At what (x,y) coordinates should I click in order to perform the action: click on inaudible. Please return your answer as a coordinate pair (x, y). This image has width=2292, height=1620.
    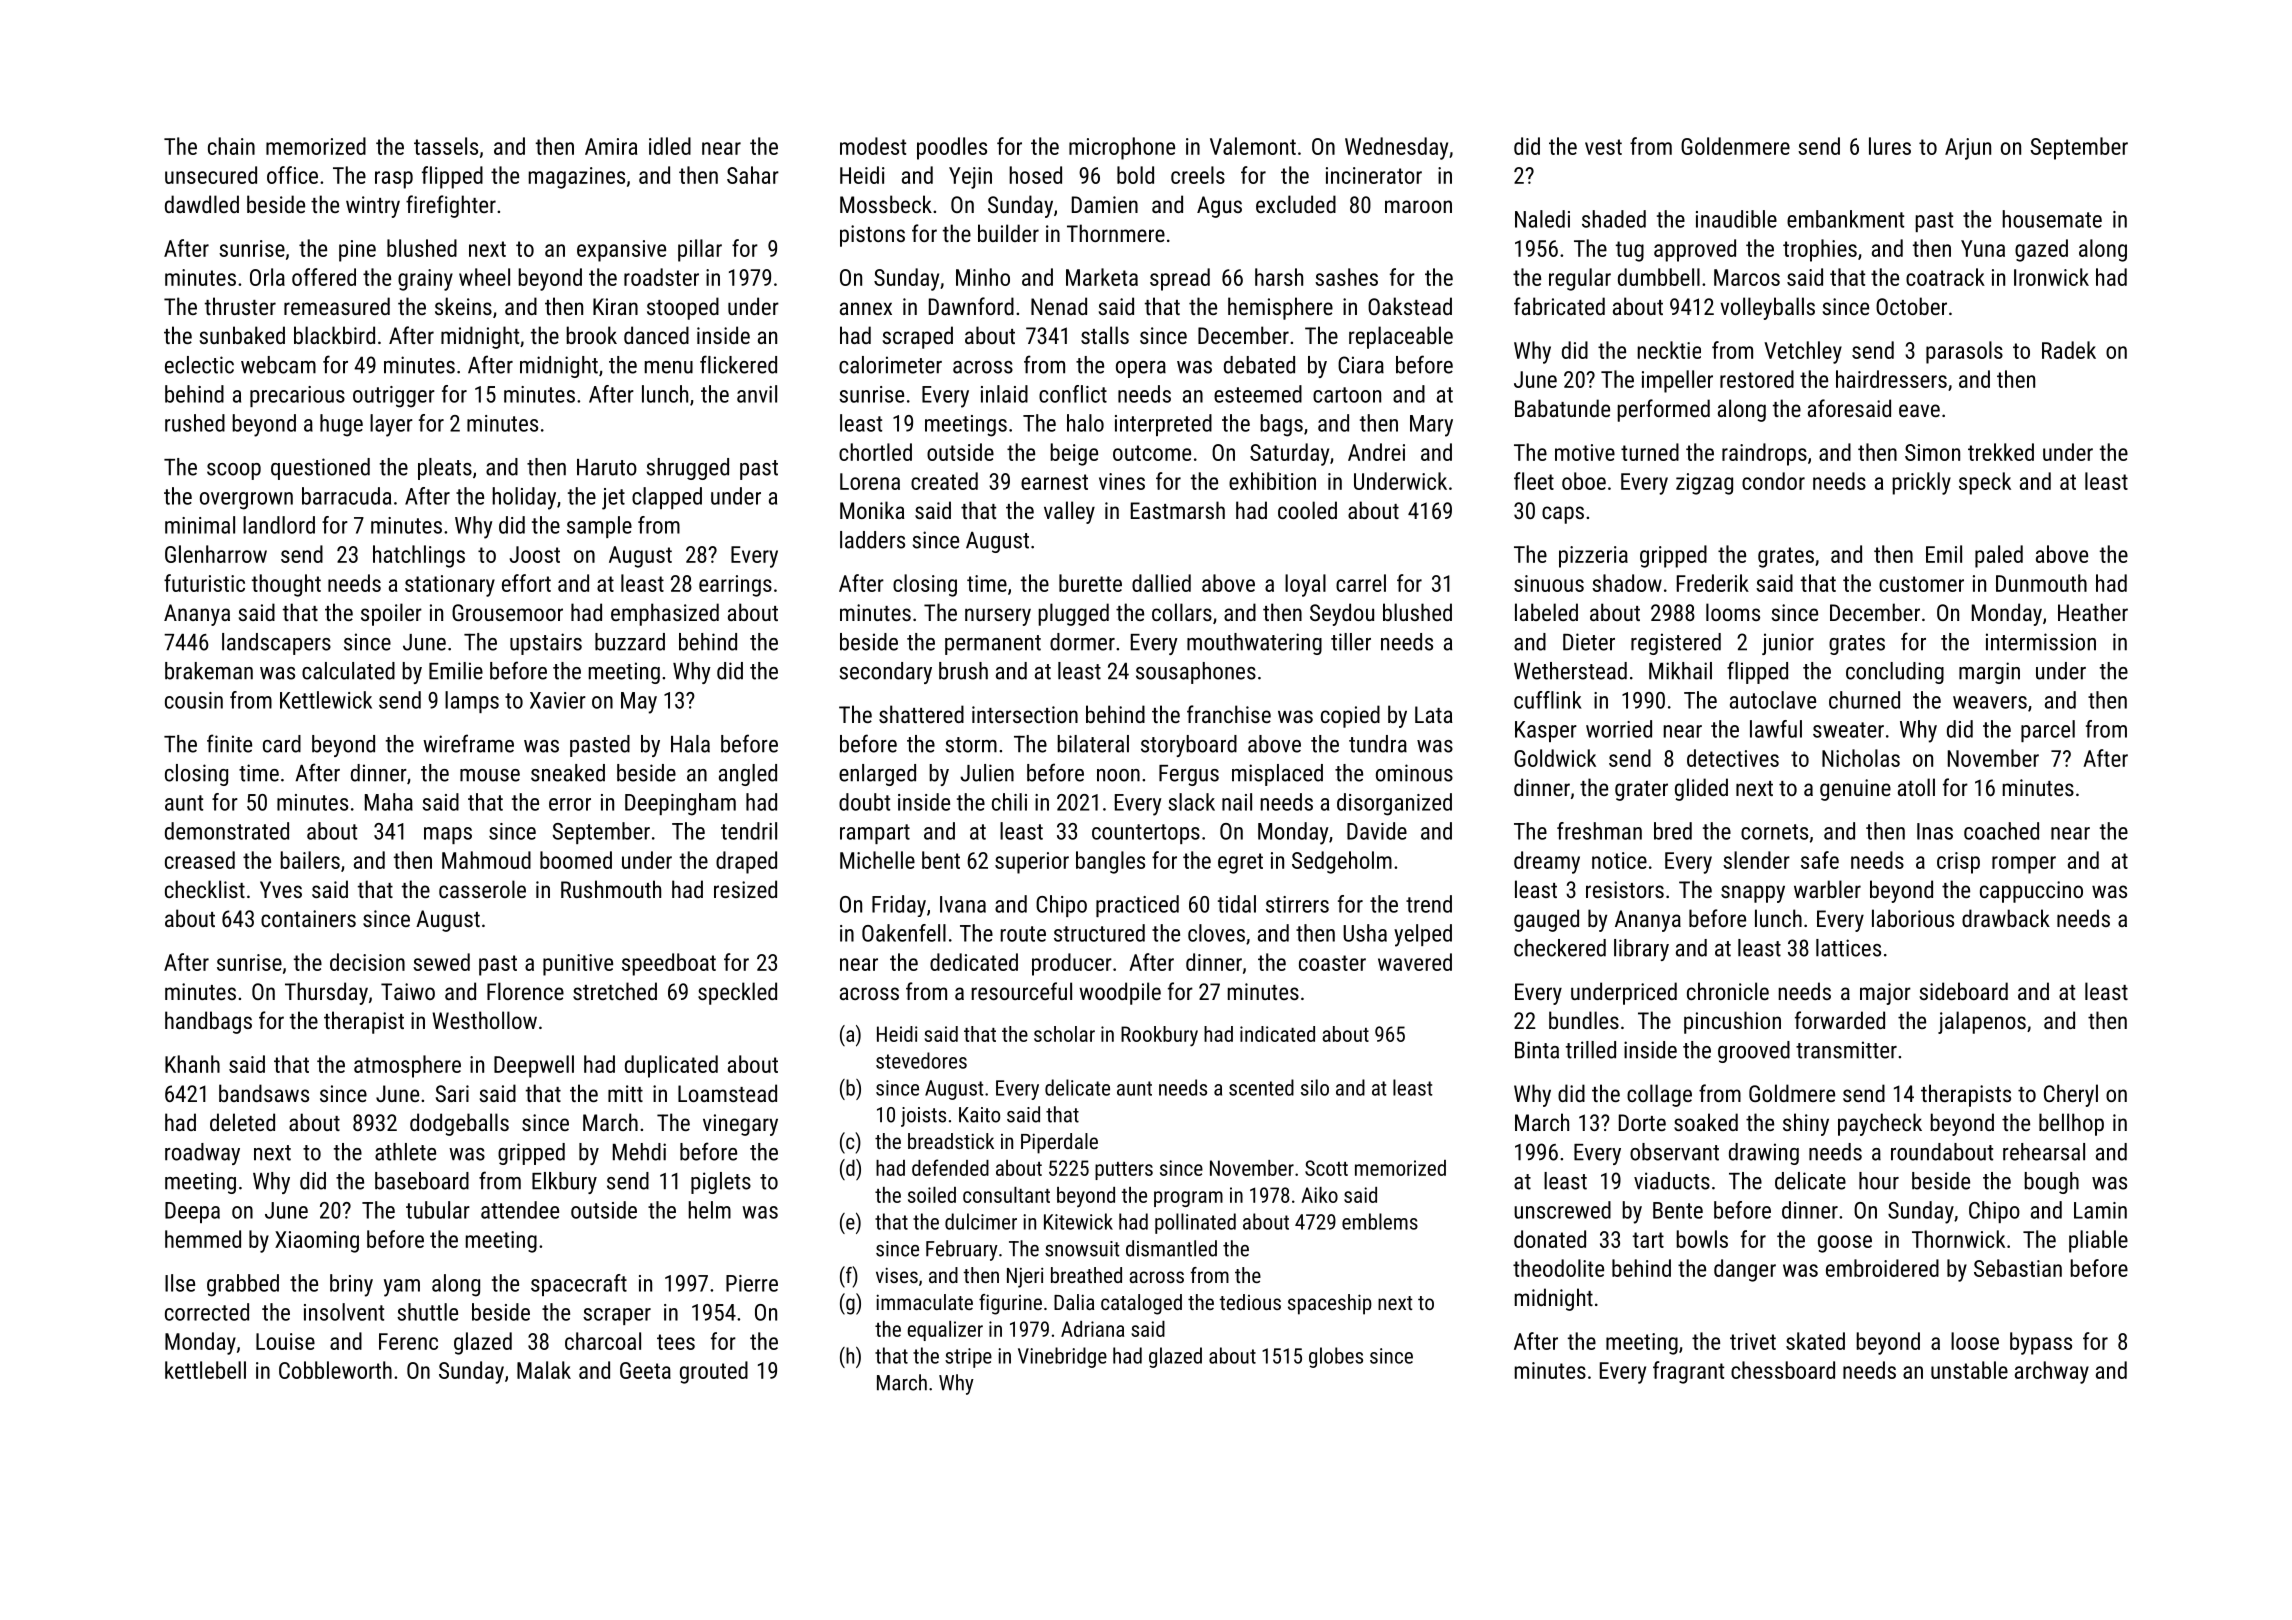
    Looking at the image, I should click on (1736, 219).
